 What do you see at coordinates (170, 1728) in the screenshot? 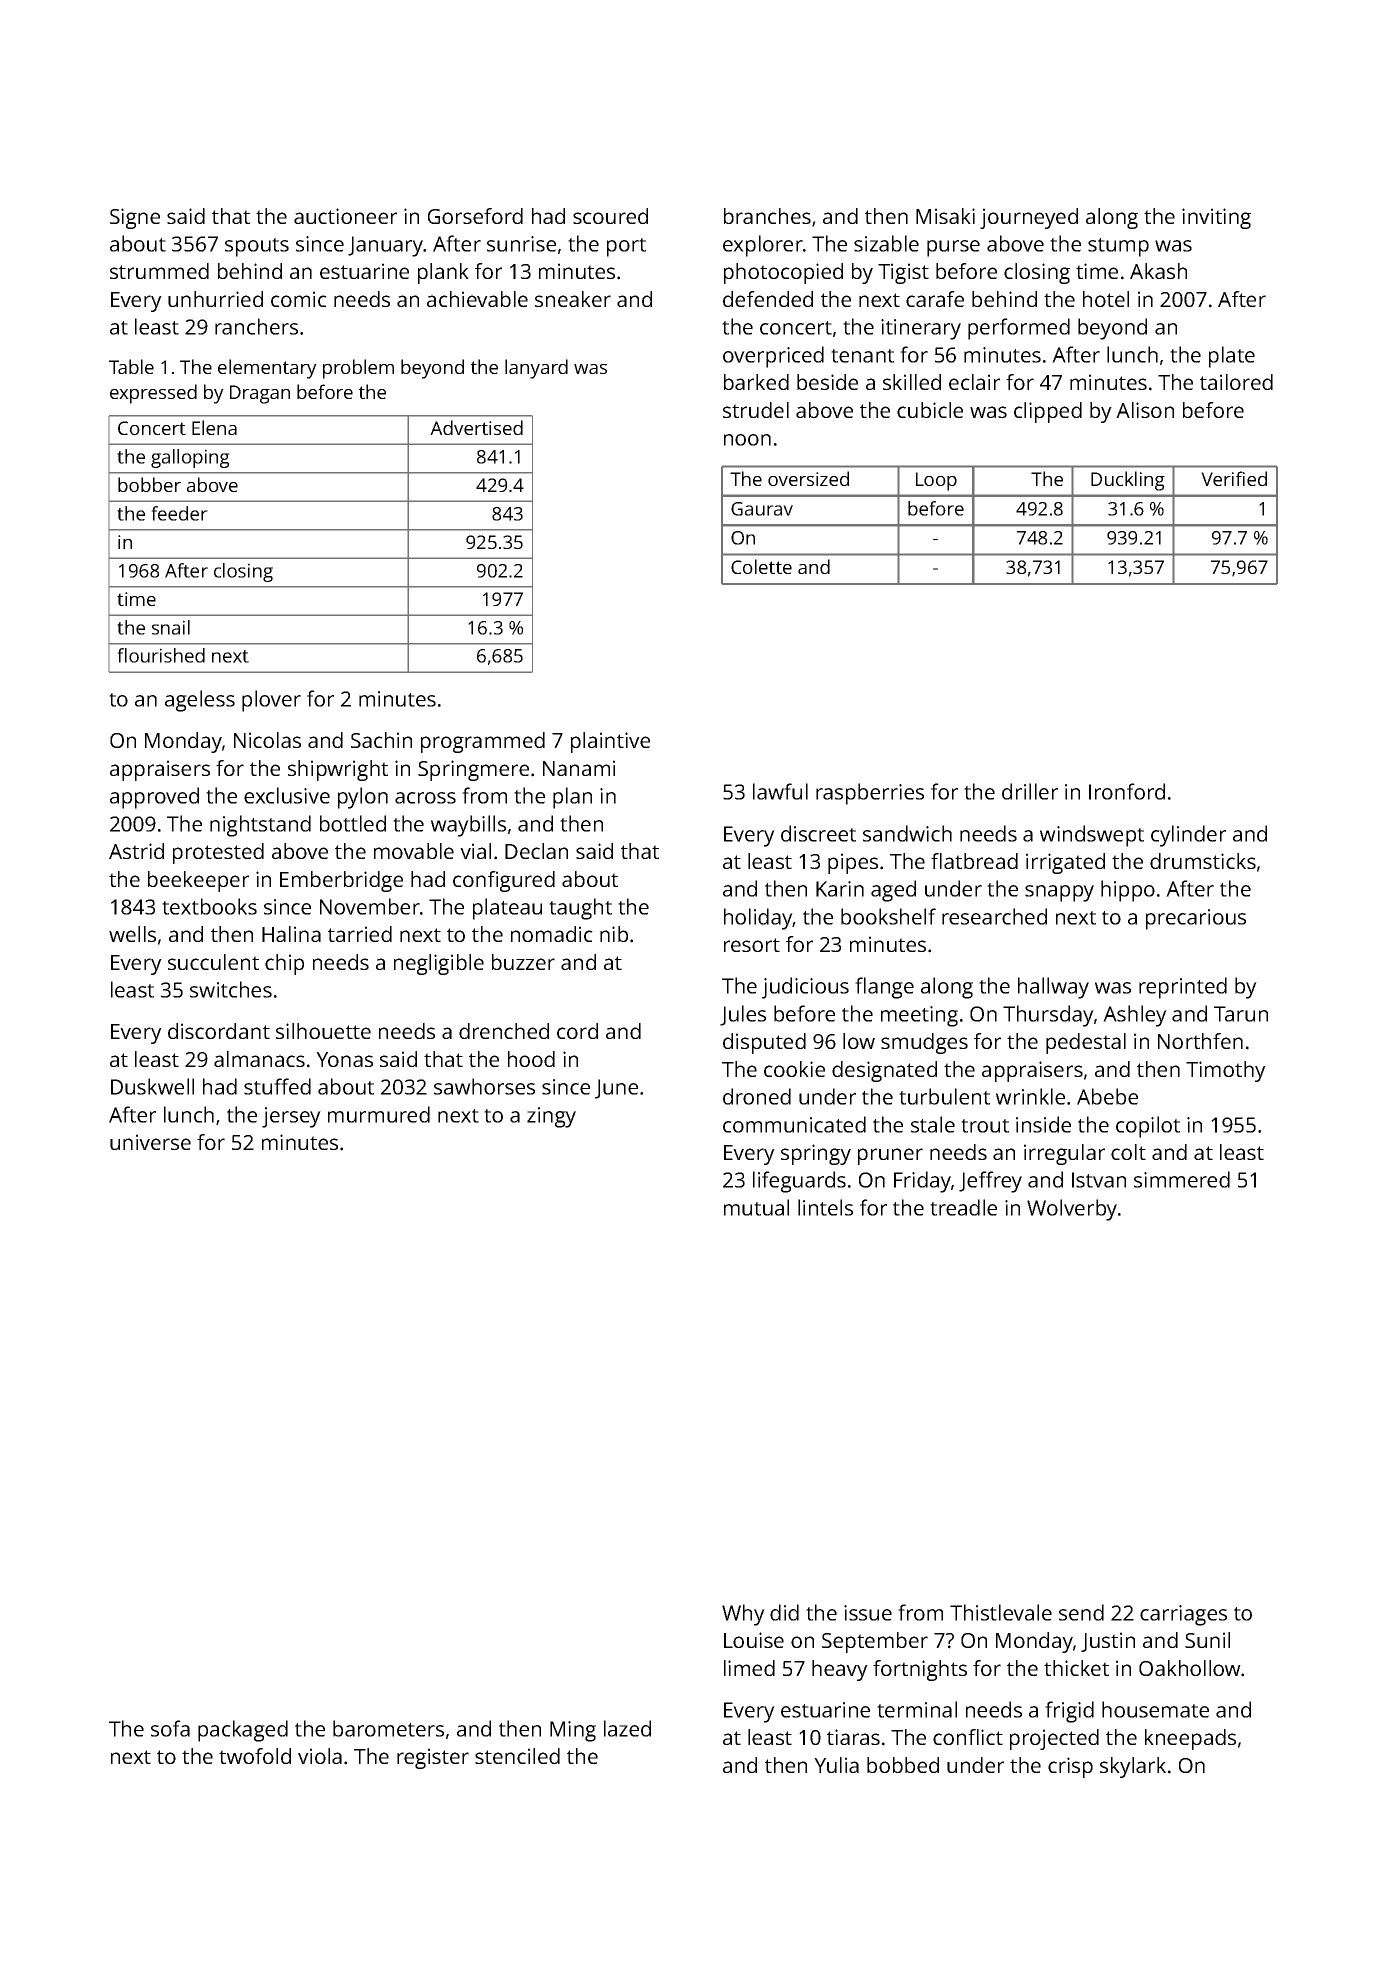
I see `sofa` at bounding box center [170, 1728].
